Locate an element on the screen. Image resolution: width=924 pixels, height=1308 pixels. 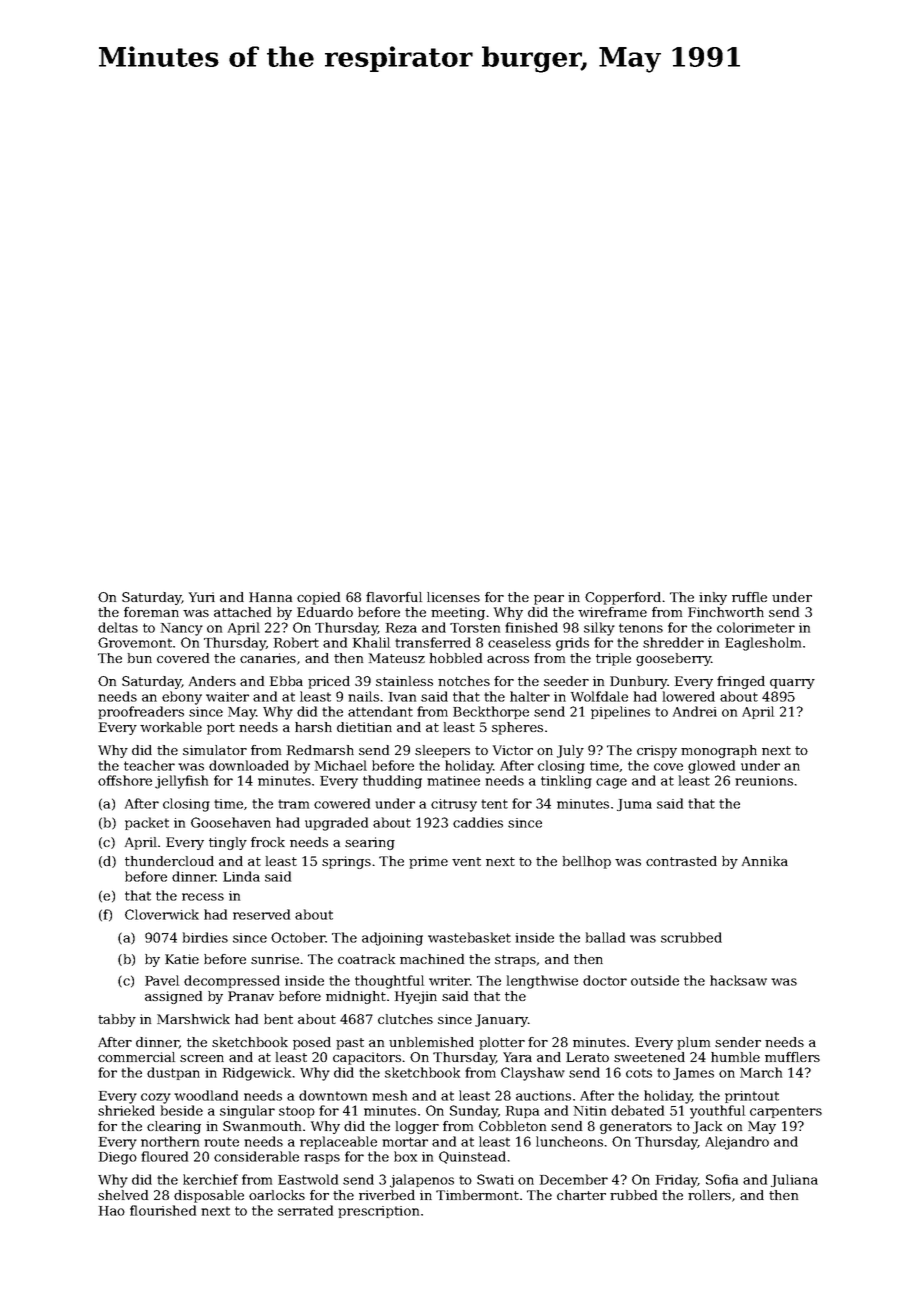
Ridgewick is located at coordinates (257, 1074).
